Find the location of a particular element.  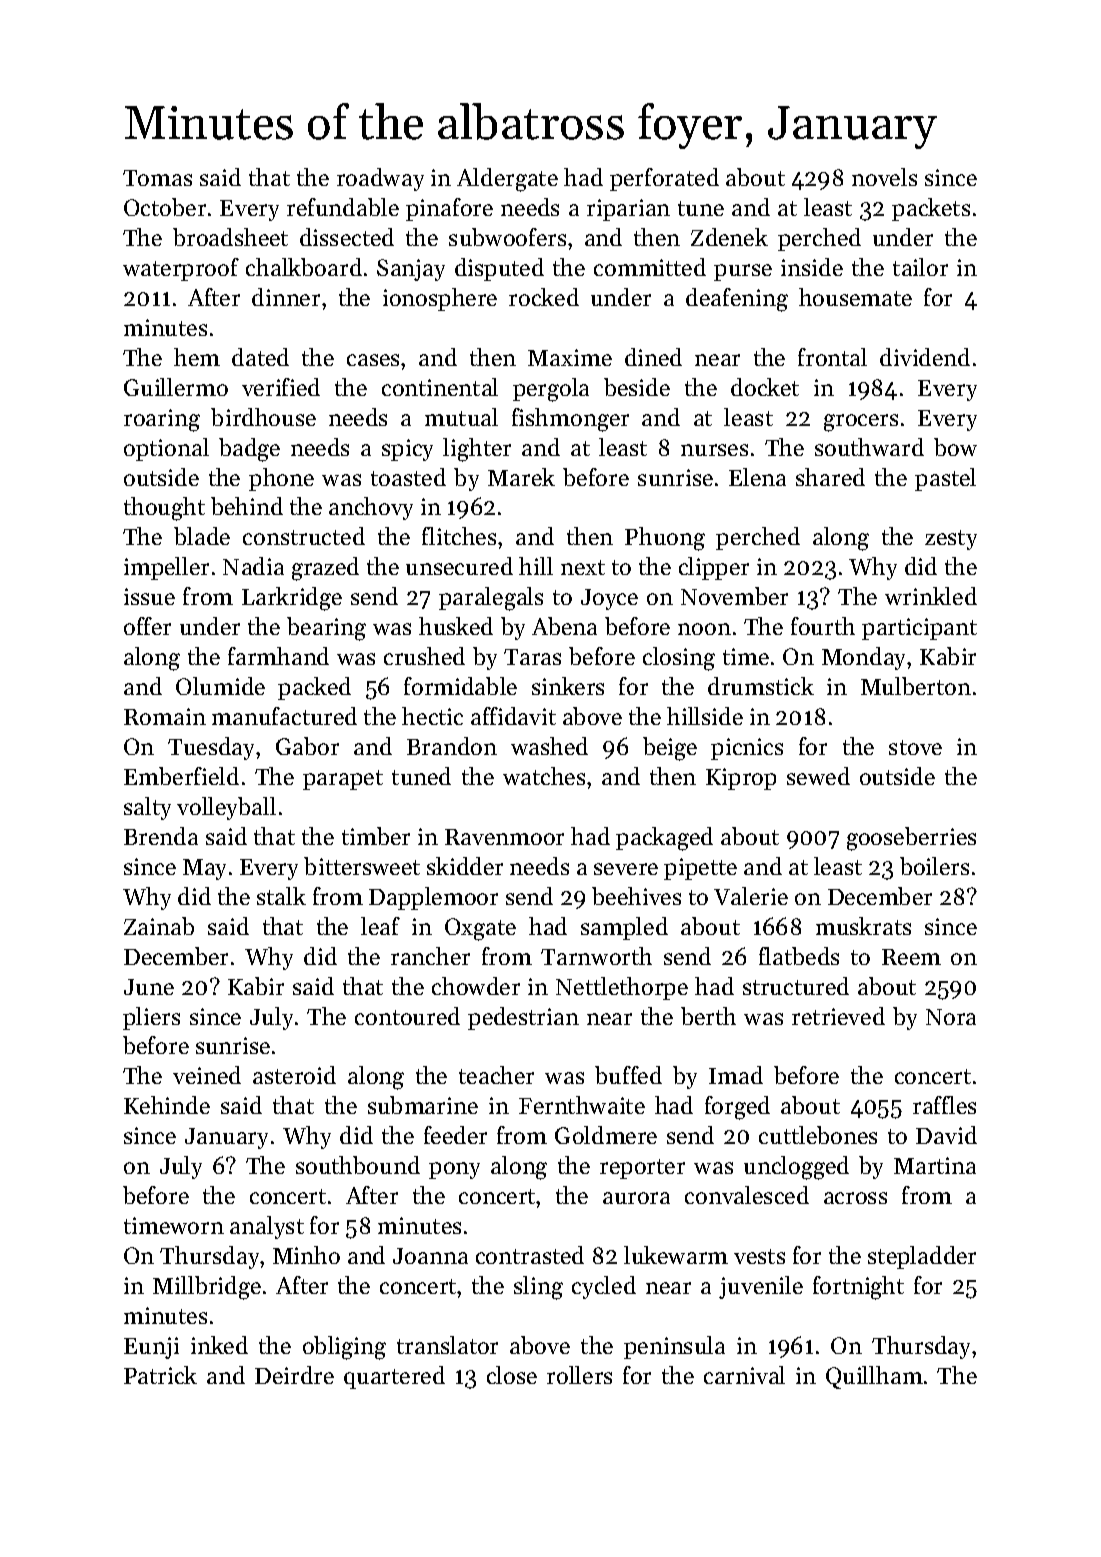

gooseberries is located at coordinates (911, 839).
